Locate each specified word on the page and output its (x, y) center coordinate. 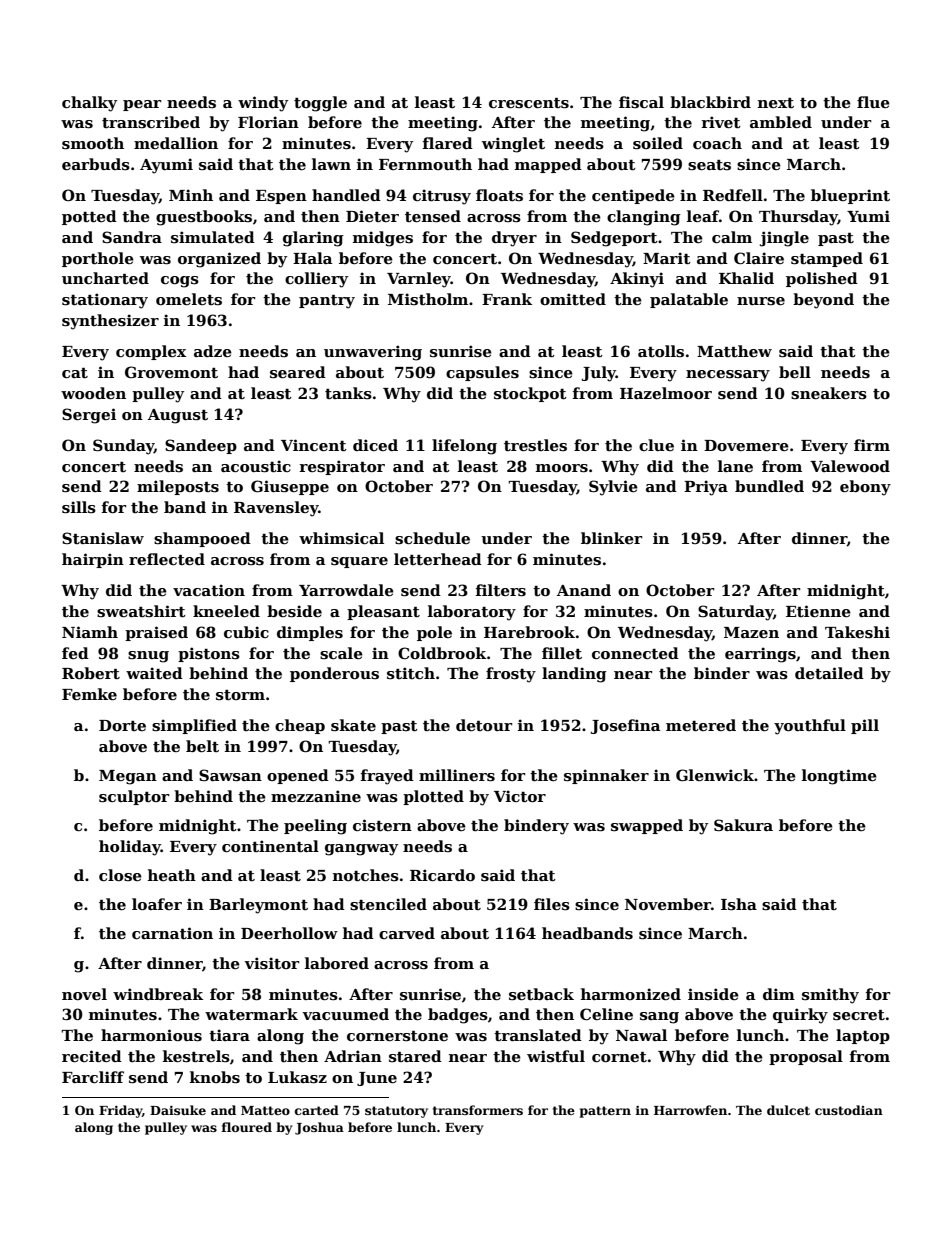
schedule (432, 538)
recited (92, 1056)
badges (458, 1016)
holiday (130, 848)
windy (263, 104)
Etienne (818, 611)
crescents (529, 103)
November (668, 904)
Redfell (733, 195)
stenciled (388, 904)
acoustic (256, 466)
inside (713, 994)
